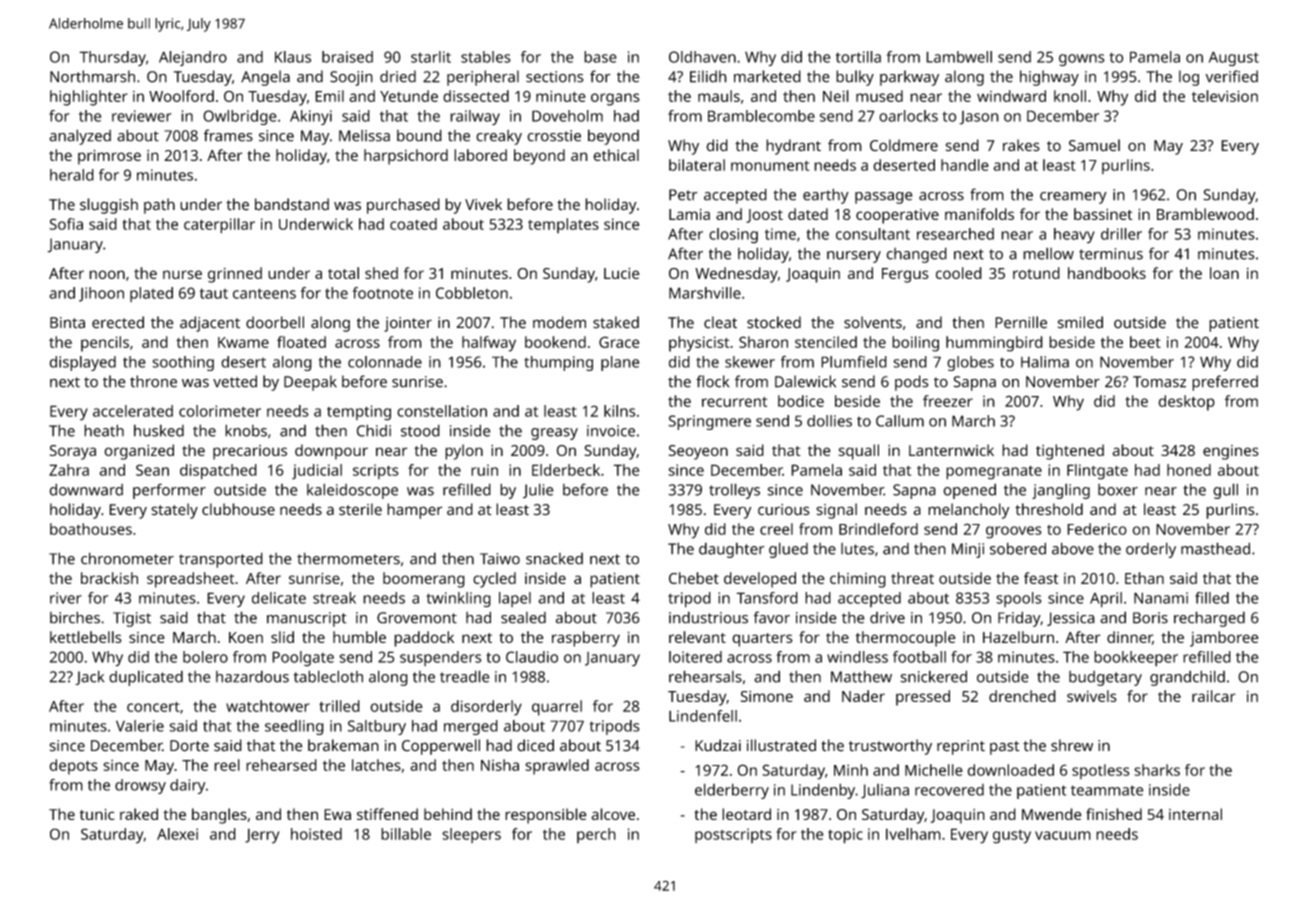  Describe the element at coordinates (994, 472) in the image. I see `pomegranate` at that location.
